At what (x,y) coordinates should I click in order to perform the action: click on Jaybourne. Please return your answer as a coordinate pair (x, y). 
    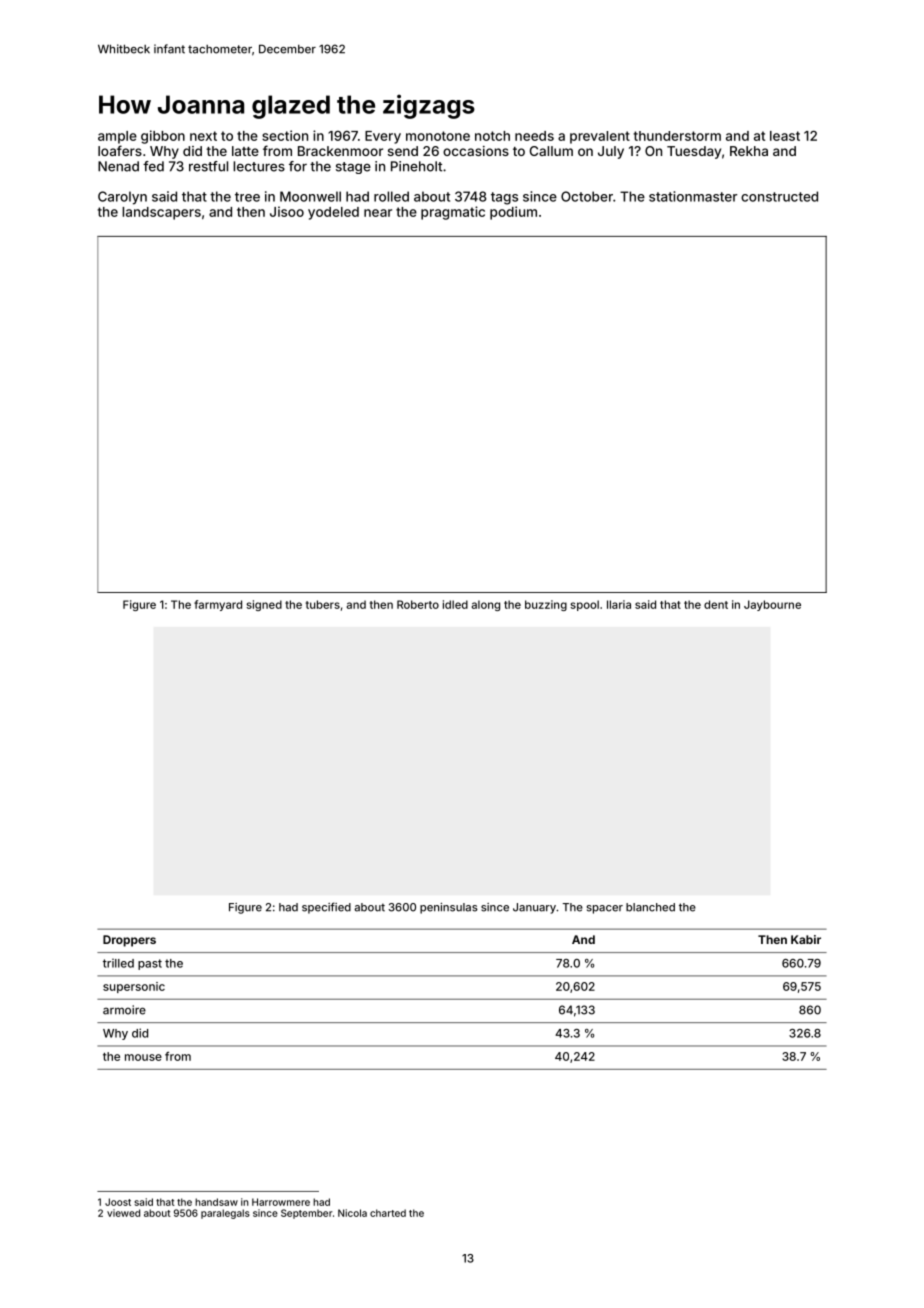
    Looking at the image, I should click on (772, 605).
